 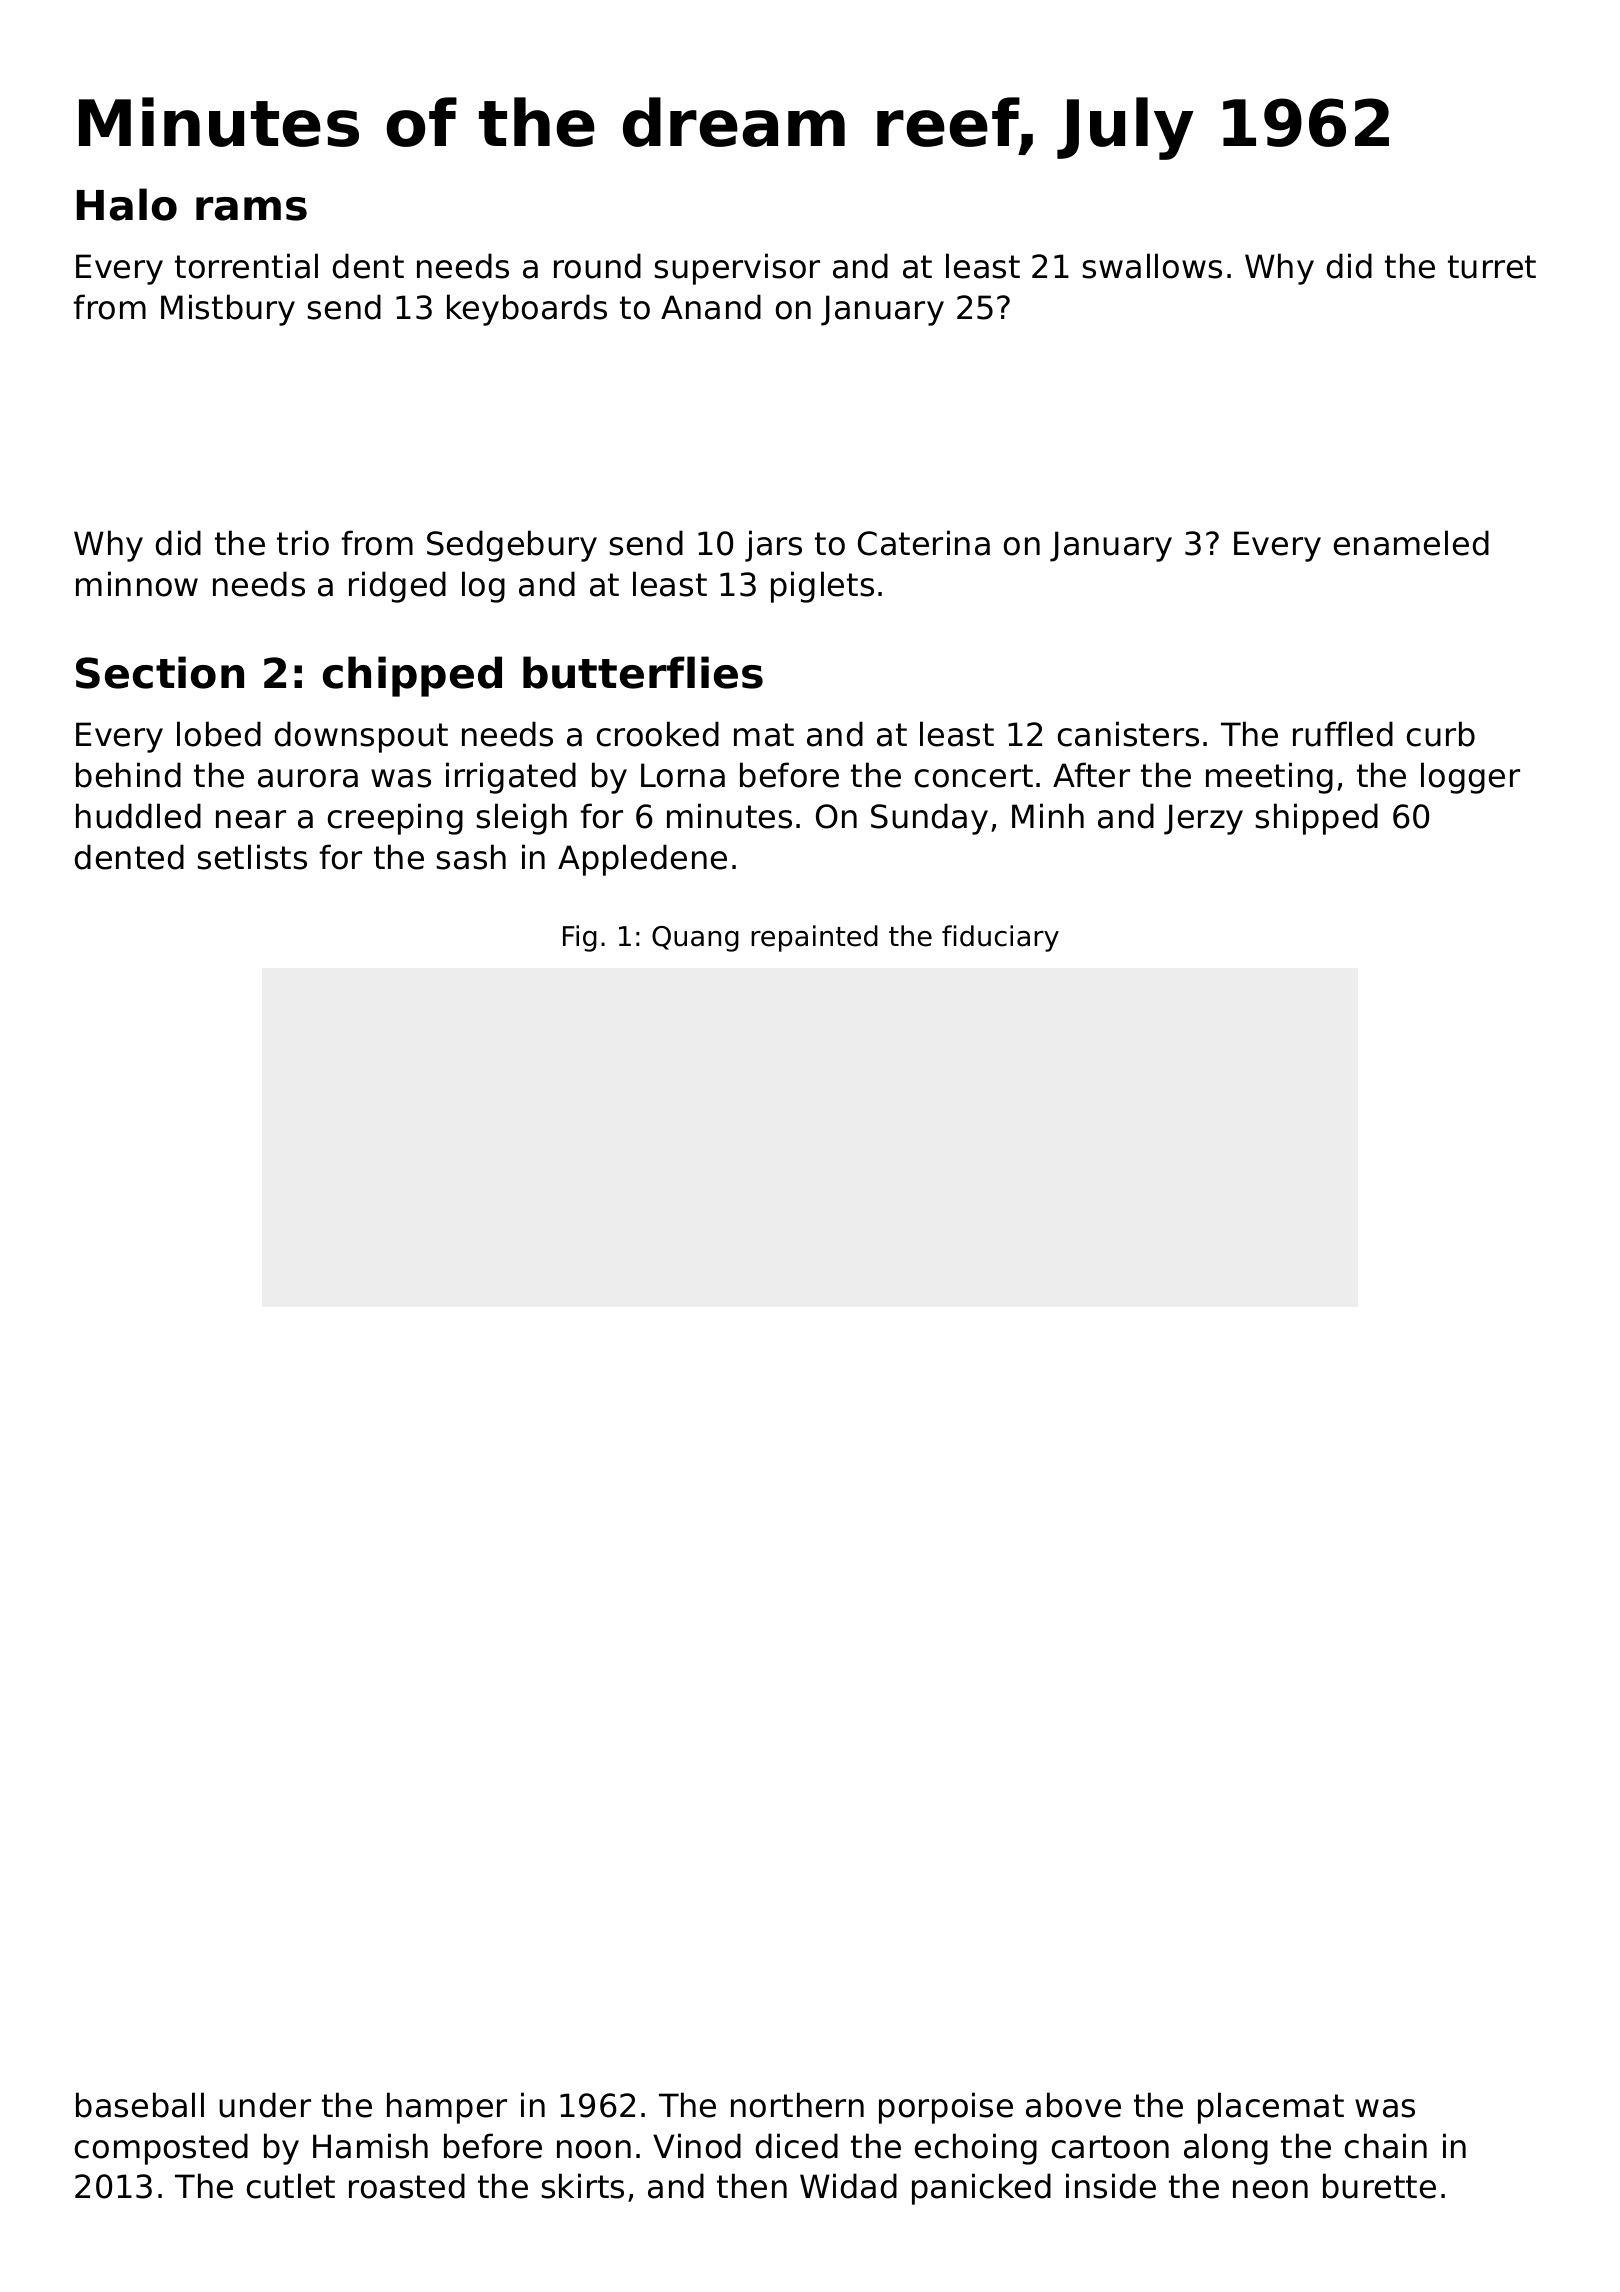 I want to click on Fig, so click(x=580, y=938).
